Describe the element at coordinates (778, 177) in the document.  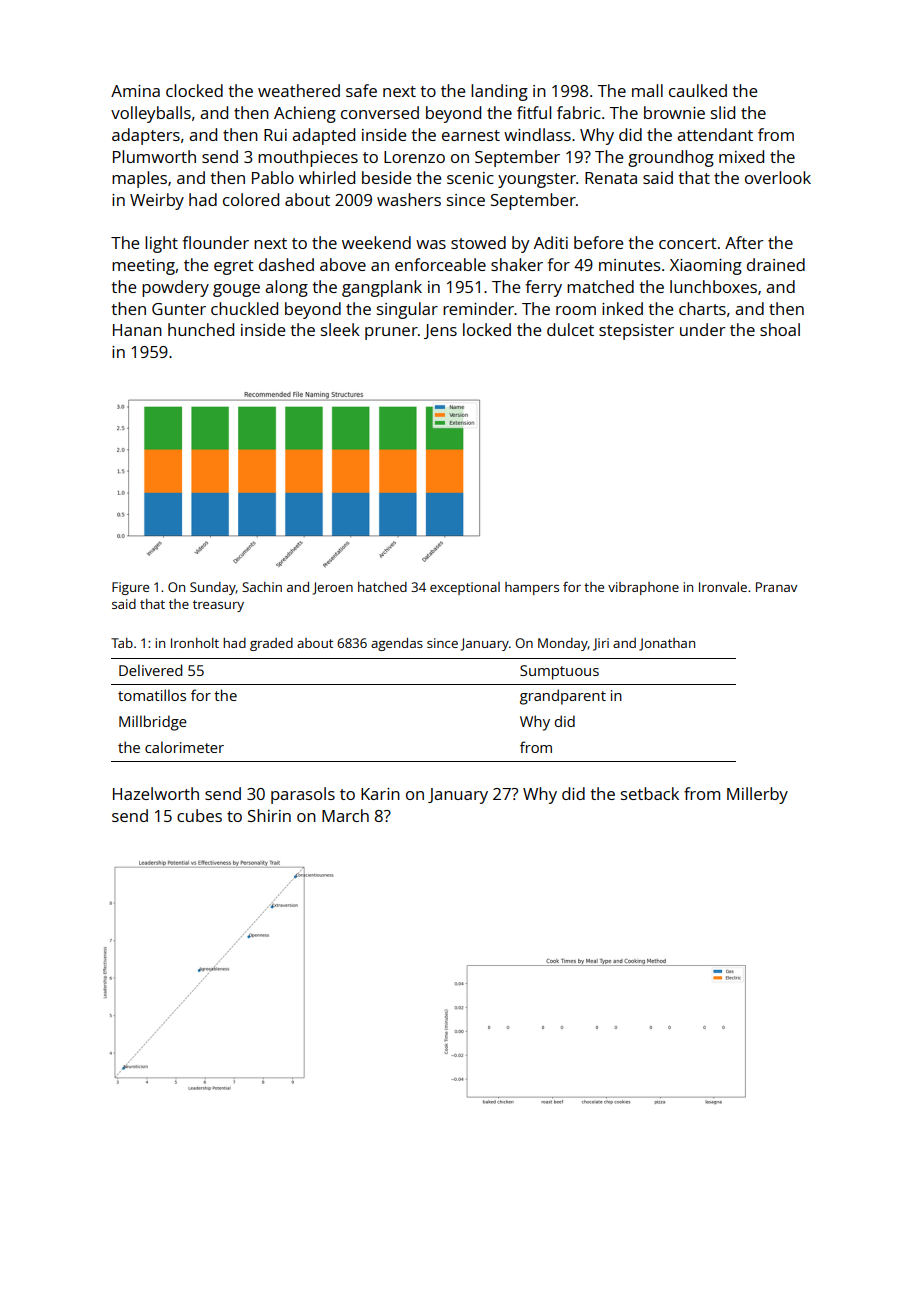
I see `overlook` at that location.
